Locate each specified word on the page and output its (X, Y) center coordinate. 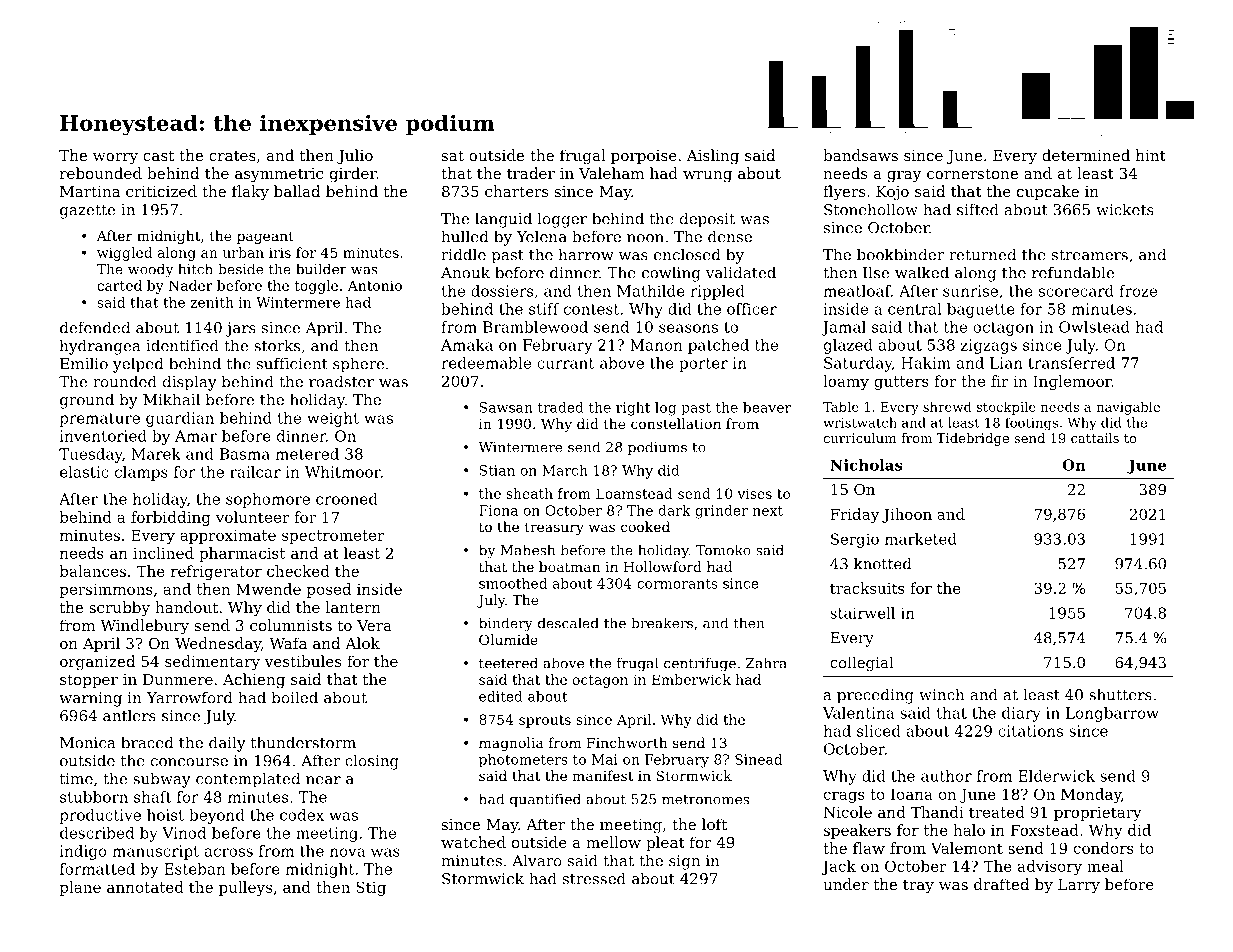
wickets (1125, 209)
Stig (371, 888)
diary (1021, 714)
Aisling (712, 157)
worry (115, 159)
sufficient (292, 364)
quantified (545, 800)
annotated (145, 887)
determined (1086, 155)
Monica (88, 743)
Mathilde (651, 291)
